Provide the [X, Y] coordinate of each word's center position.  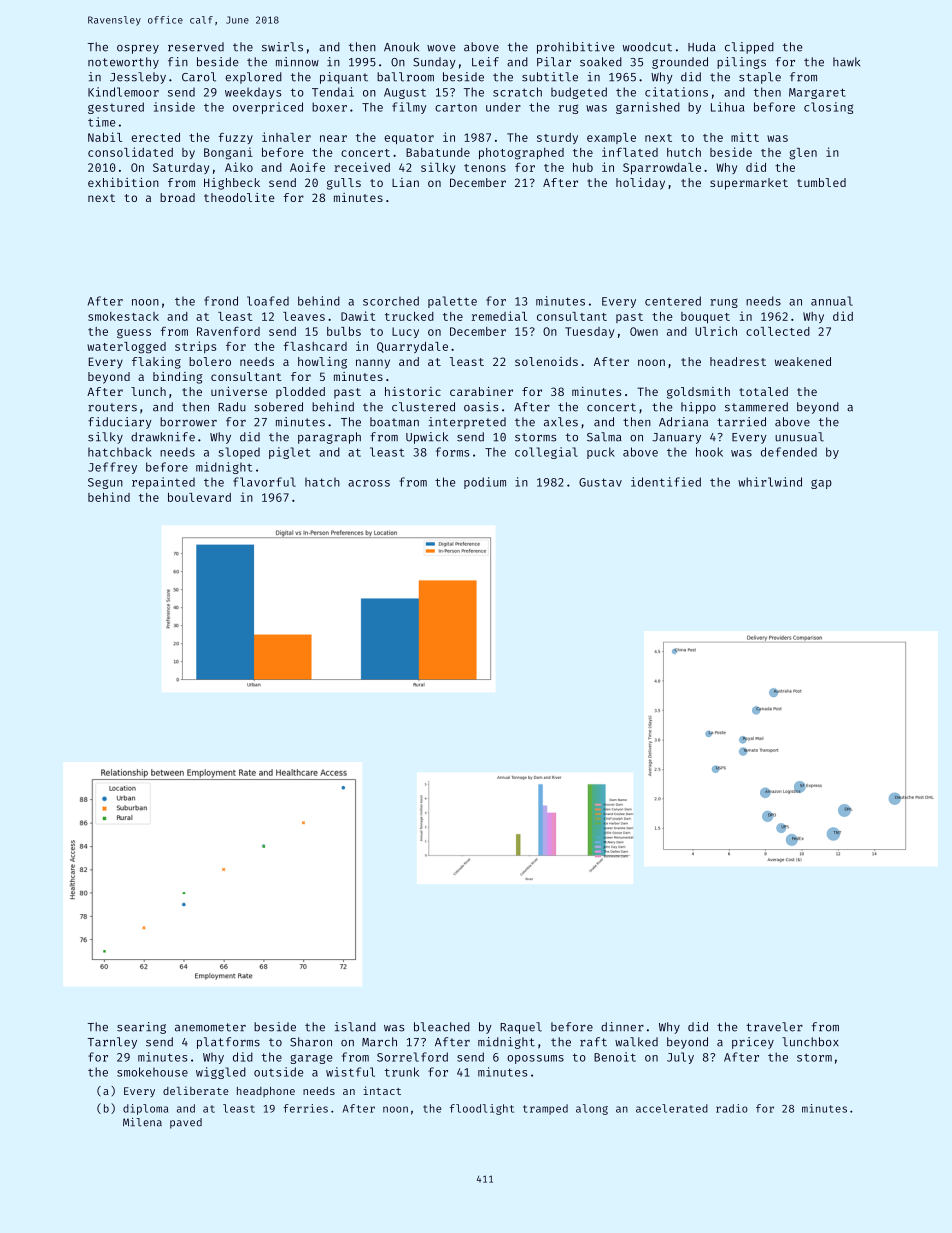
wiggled [221, 1073]
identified [666, 482]
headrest [738, 361]
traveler [774, 1027]
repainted [163, 483]
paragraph [329, 438]
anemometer [210, 1027]
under [503, 107]
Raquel [521, 1028]
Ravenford [228, 331]
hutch [684, 152]
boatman [394, 422]
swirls [282, 47]
